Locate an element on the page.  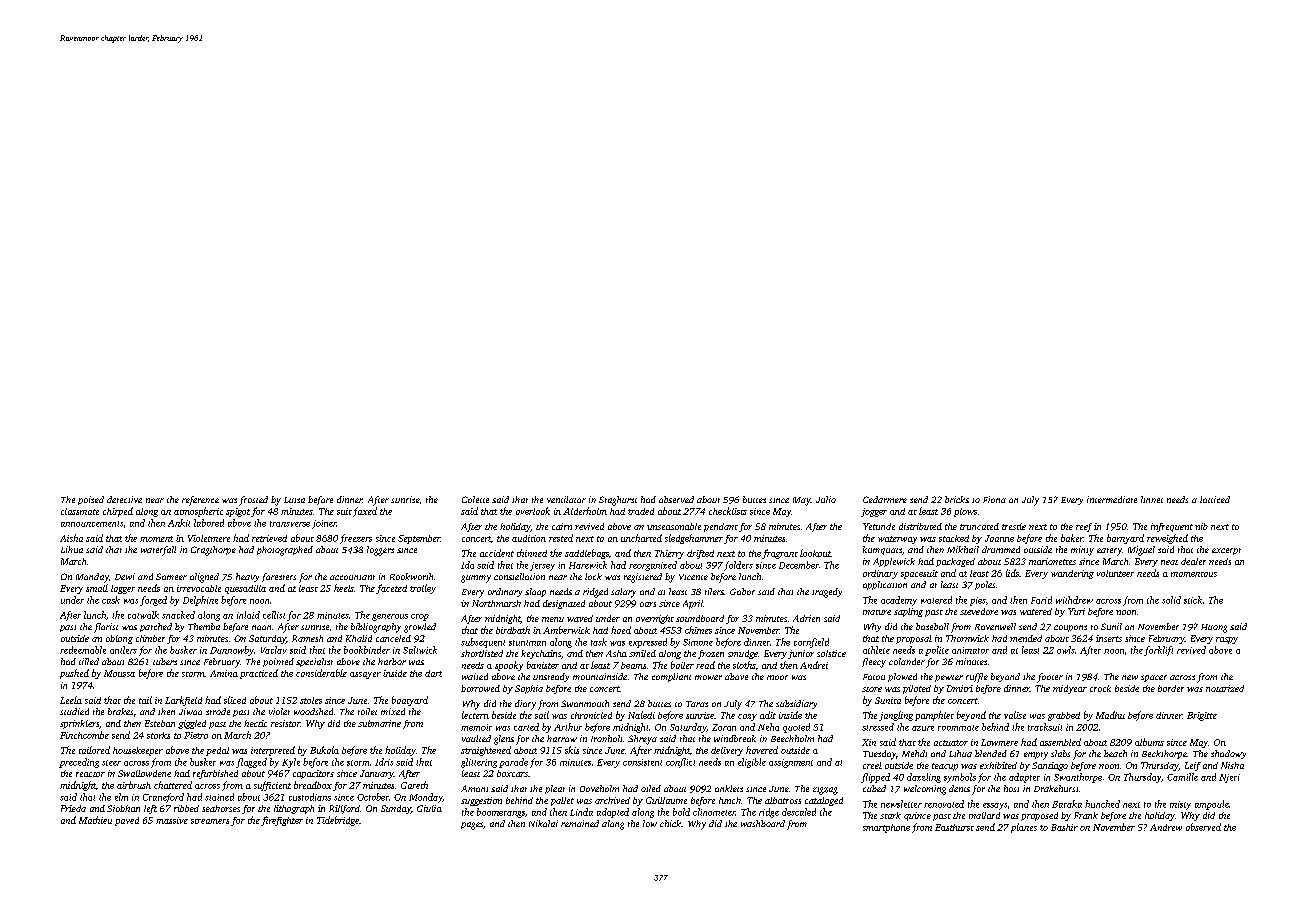
intermediate is located at coordinates (1112, 499).
